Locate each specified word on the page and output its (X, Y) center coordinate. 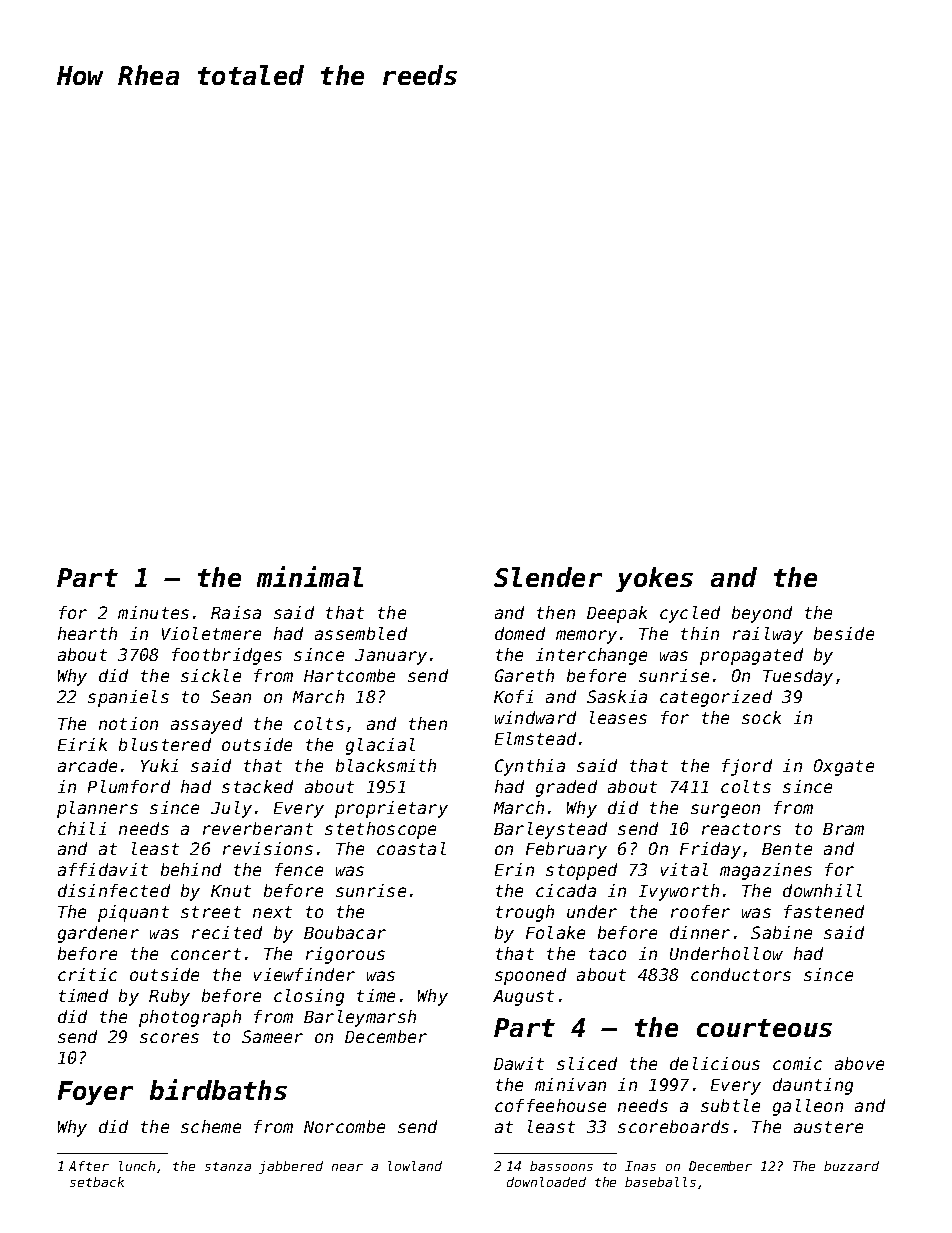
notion (128, 723)
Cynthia (530, 767)
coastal (411, 848)
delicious (715, 1063)
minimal (310, 576)
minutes (153, 612)
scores (169, 1038)
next (272, 912)
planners (97, 809)
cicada (566, 890)
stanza (228, 1166)
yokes (654, 579)
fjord (747, 767)
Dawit (519, 1063)
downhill (822, 890)
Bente (787, 849)
